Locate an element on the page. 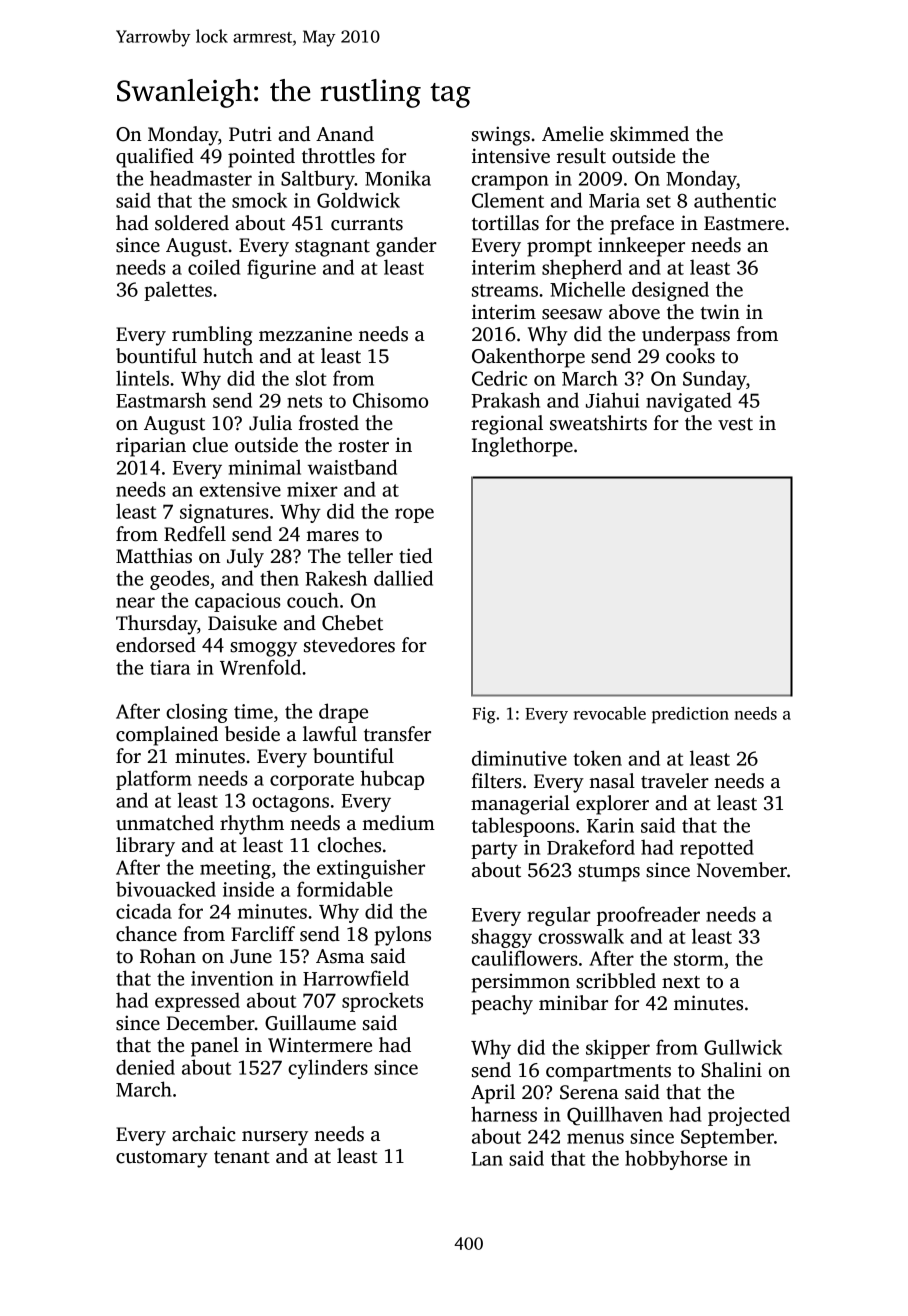 The width and height of the page is (908, 1316). tied is located at coordinates (416, 556).
